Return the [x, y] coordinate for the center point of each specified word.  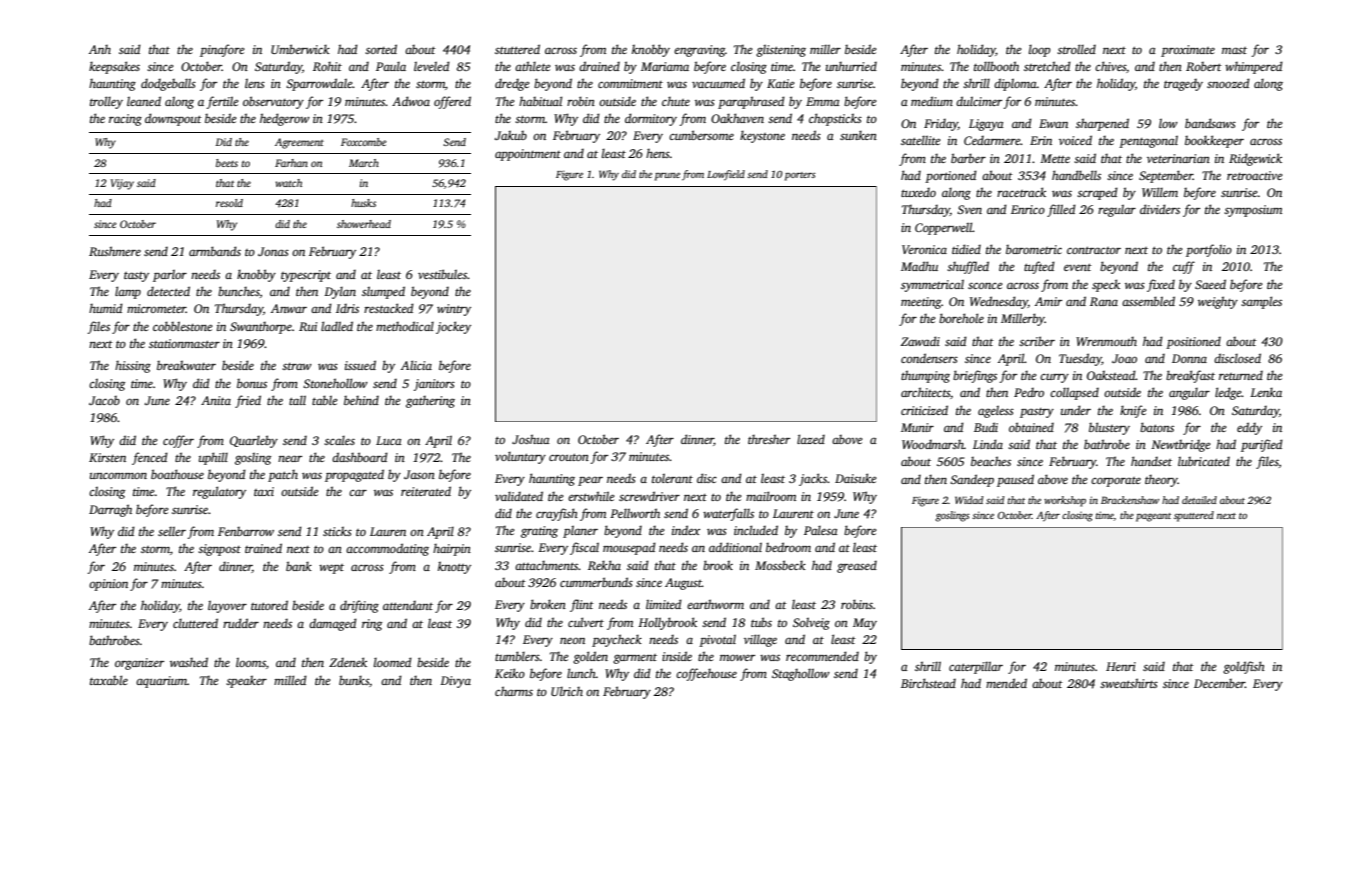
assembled [1148, 301]
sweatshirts [1129, 683]
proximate [1188, 51]
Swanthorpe [261, 328]
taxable [109, 680]
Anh [100, 49]
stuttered [517, 49]
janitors [434, 385]
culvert [586, 622]
